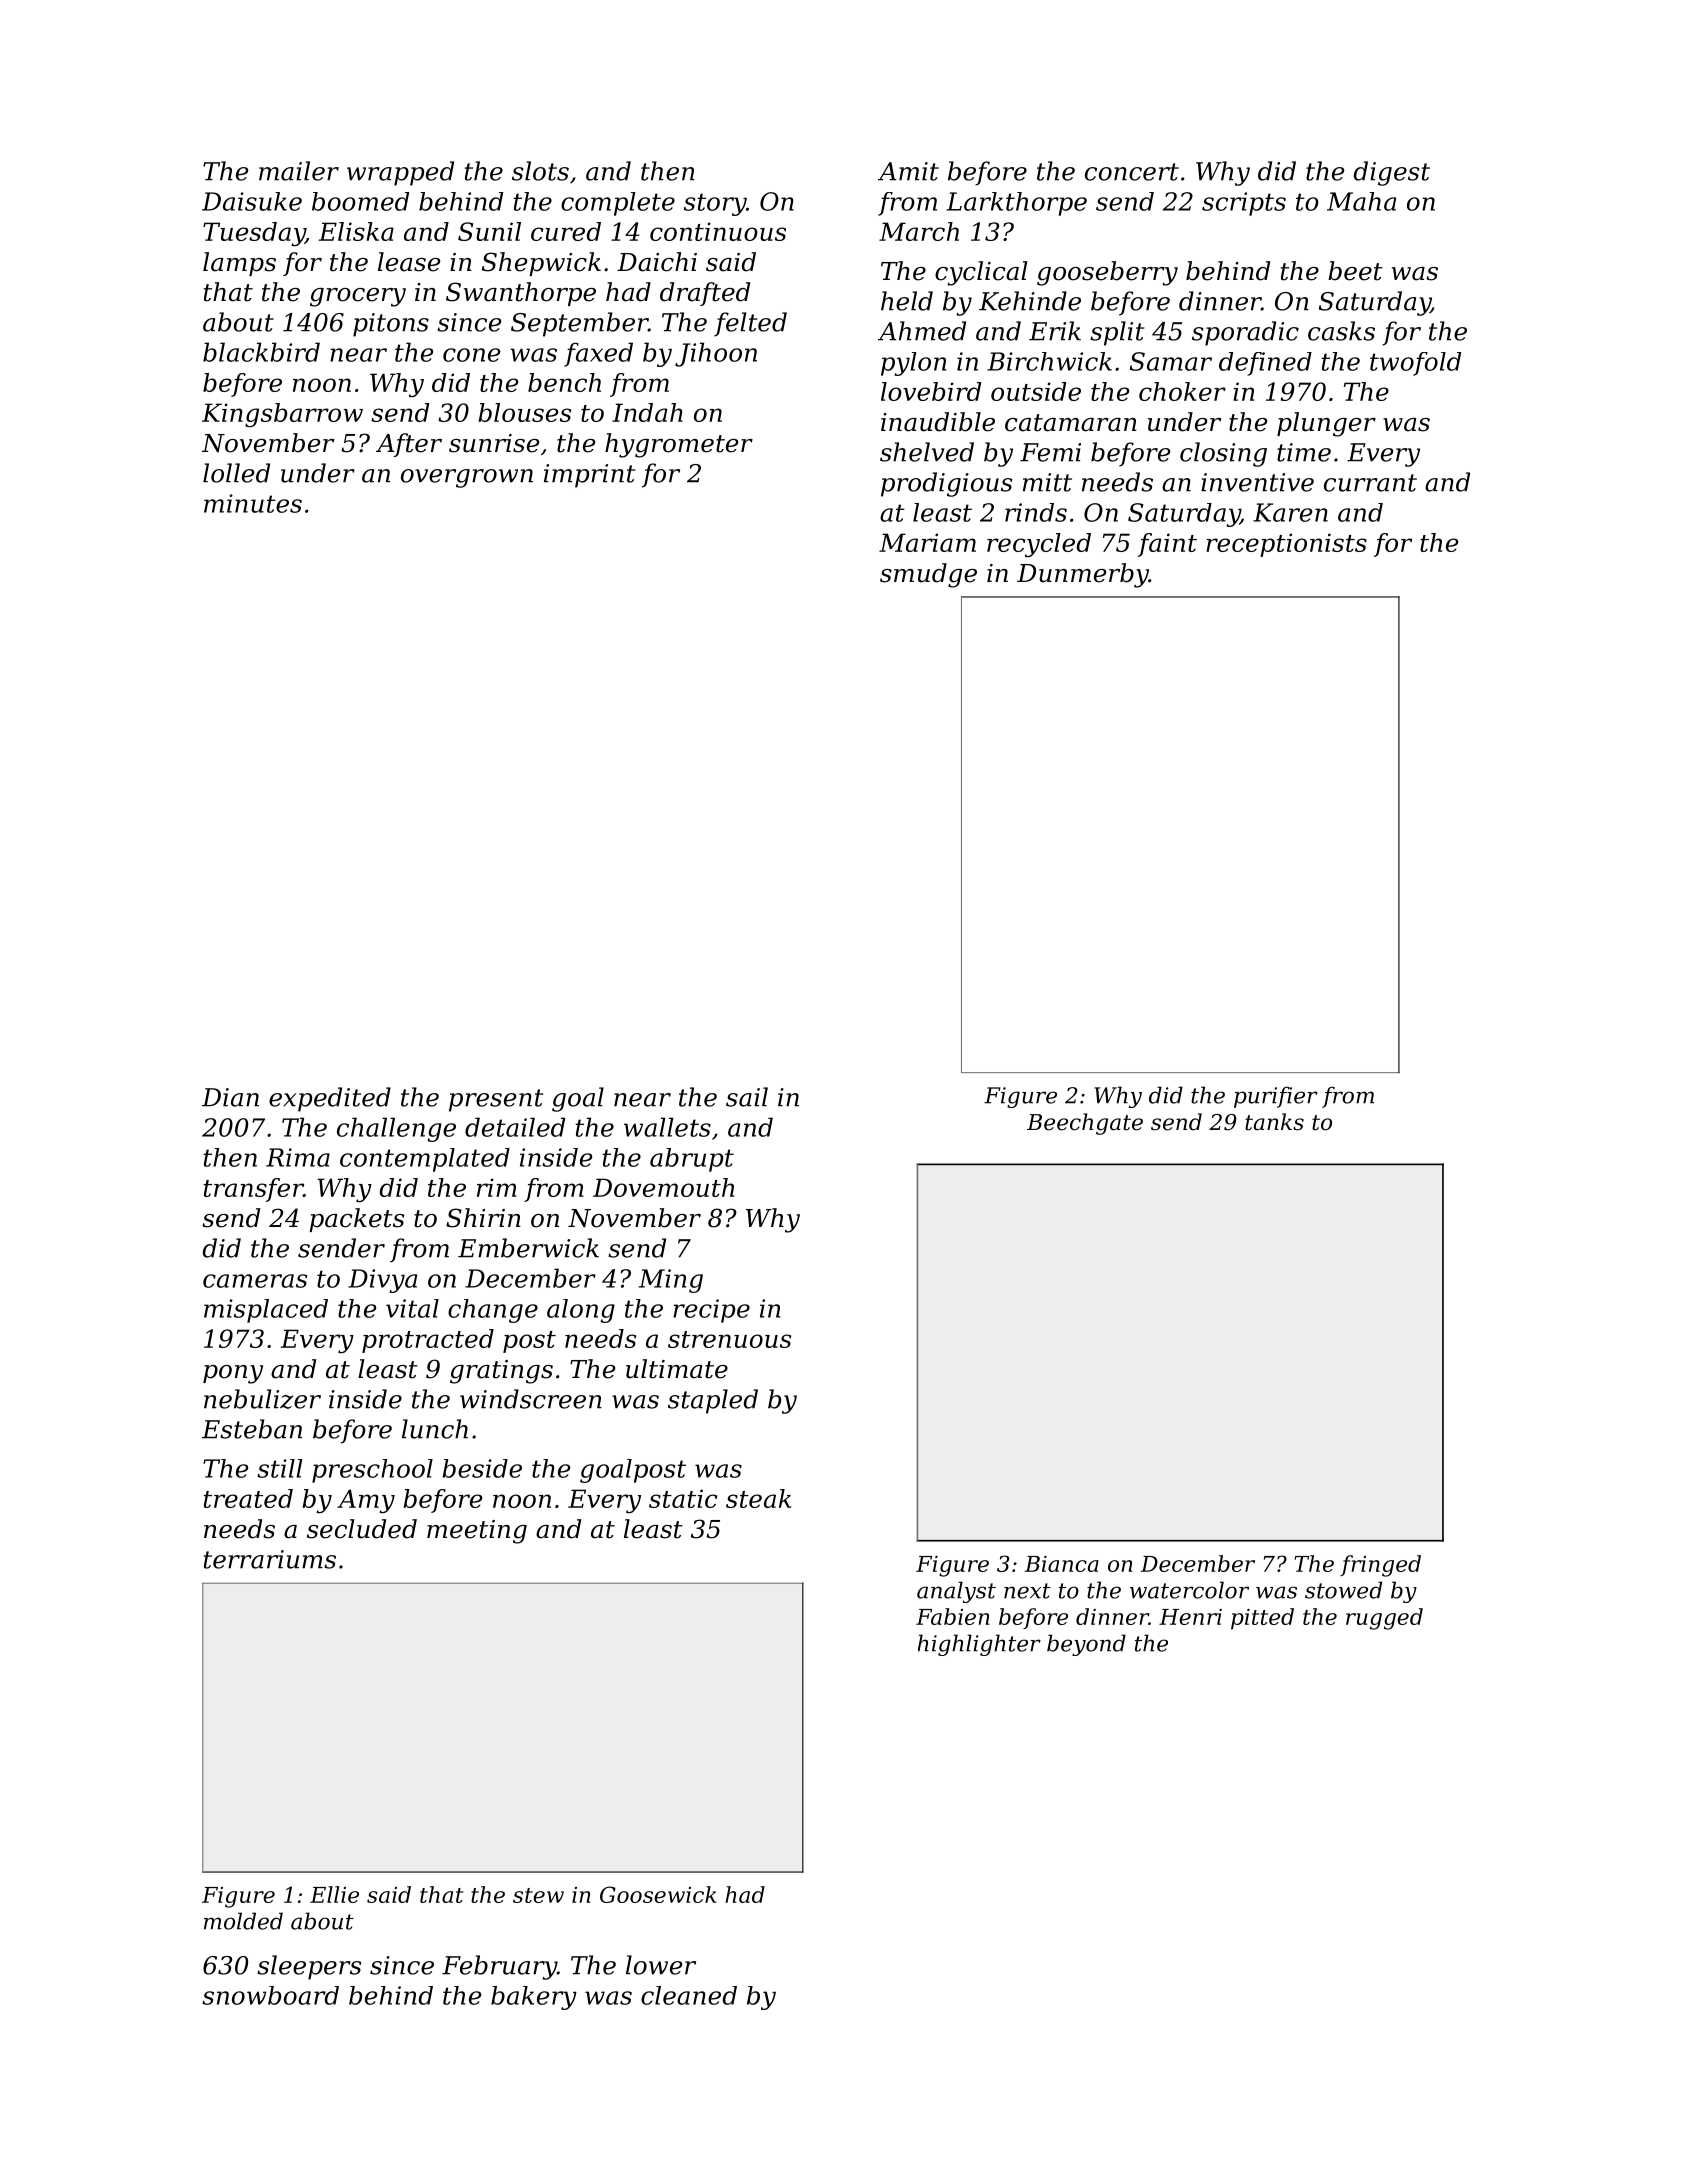 The width and height of the page is (1683, 2178). Describe the element at coordinates (270, 1995) in the page. I see `snowboard` at that location.
